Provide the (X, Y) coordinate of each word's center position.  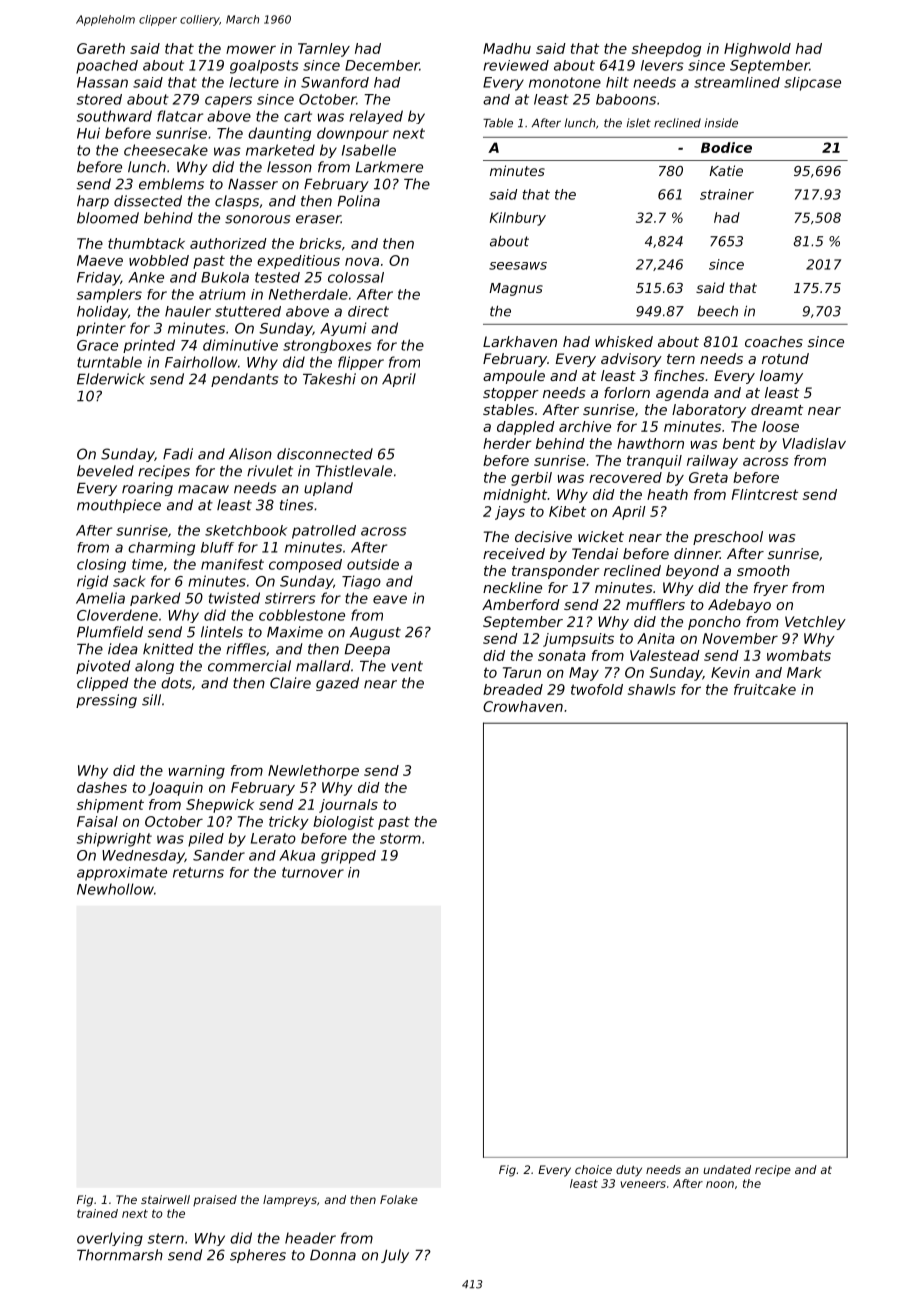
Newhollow (115, 889)
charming (161, 549)
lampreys (290, 1201)
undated (727, 1169)
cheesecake (166, 150)
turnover (313, 872)
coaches (774, 341)
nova (362, 261)
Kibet (567, 511)
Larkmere (389, 167)
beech (717, 311)
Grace (97, 345)
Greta (708, 477)
